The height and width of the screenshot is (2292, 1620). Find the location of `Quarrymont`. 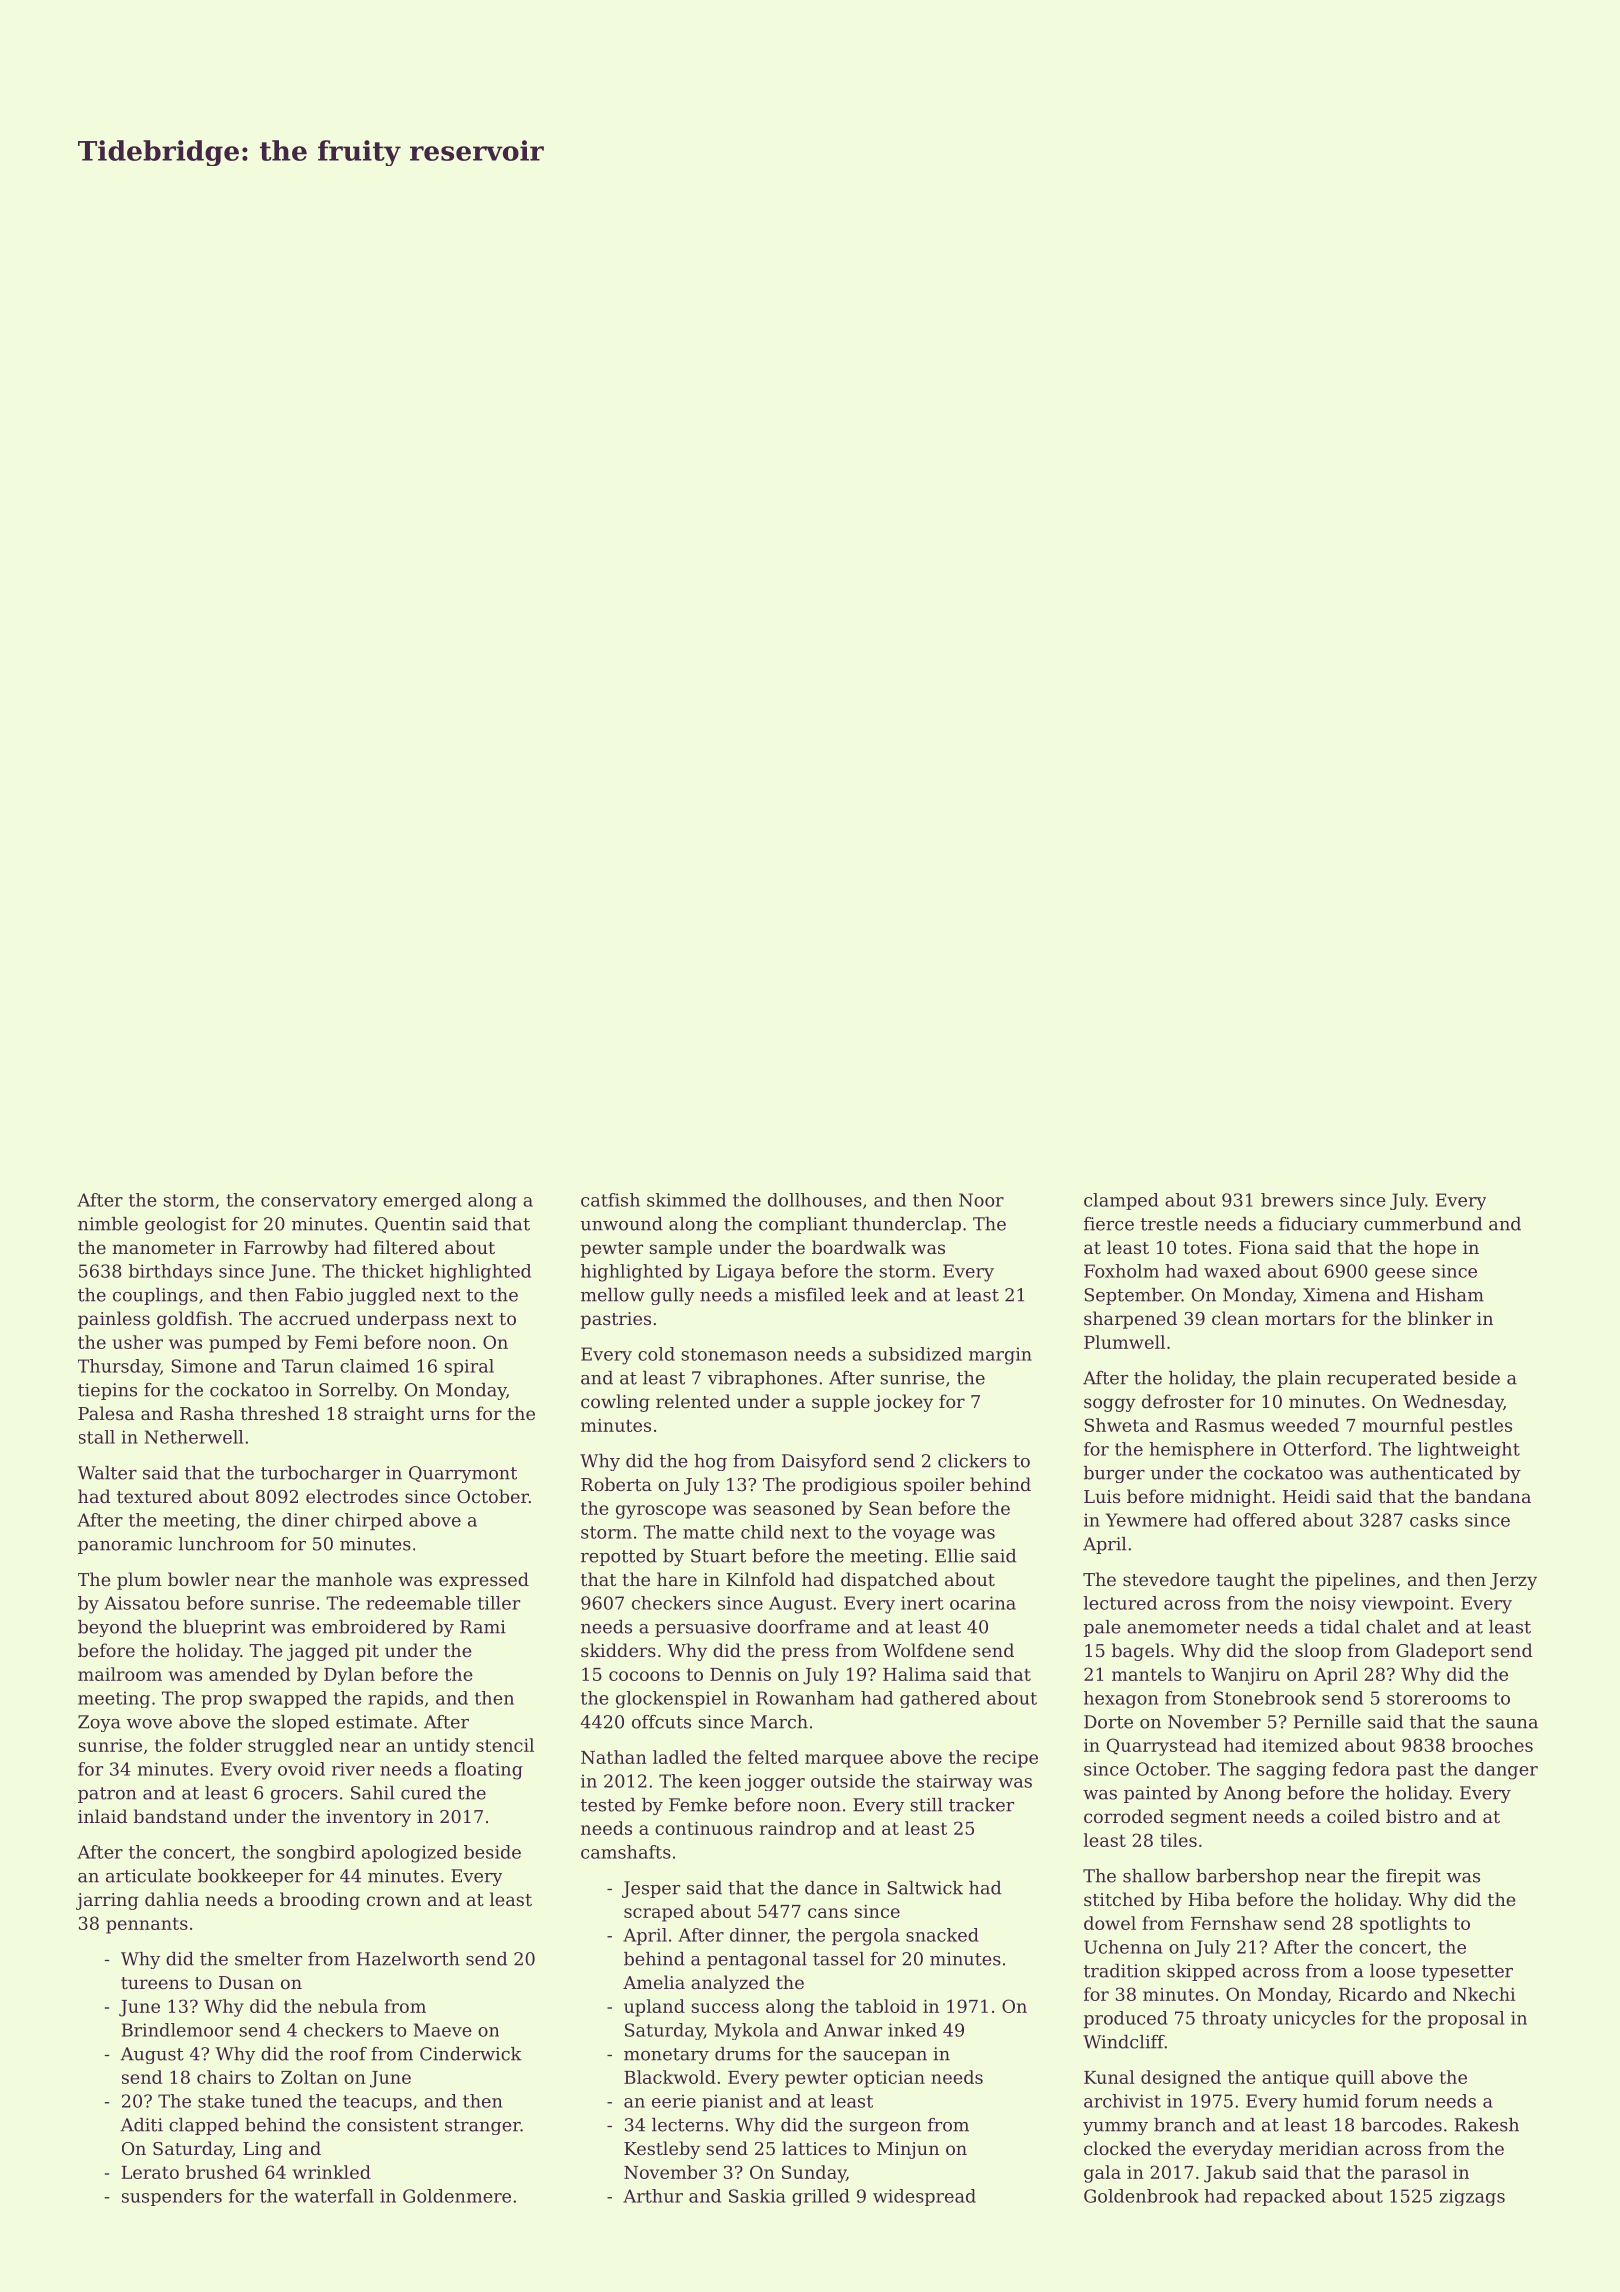

Quarrymont is located at coordinates (463, 1474).
